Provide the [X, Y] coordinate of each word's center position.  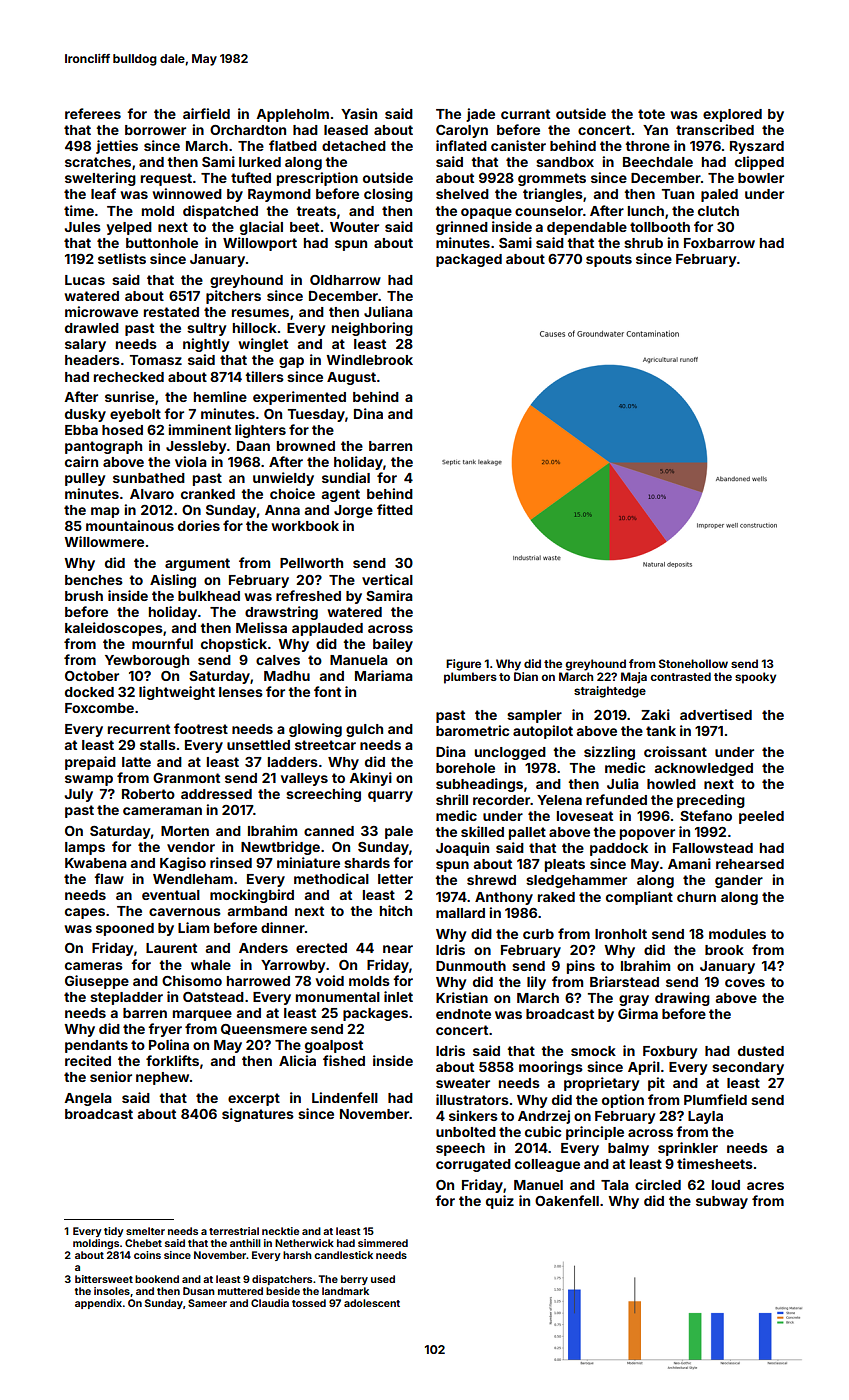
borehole [465, 768]
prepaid [90, 763]
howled [671, 784]
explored [732, 115]
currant [525, 114]
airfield [206, 113]
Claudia [270, 1303]
